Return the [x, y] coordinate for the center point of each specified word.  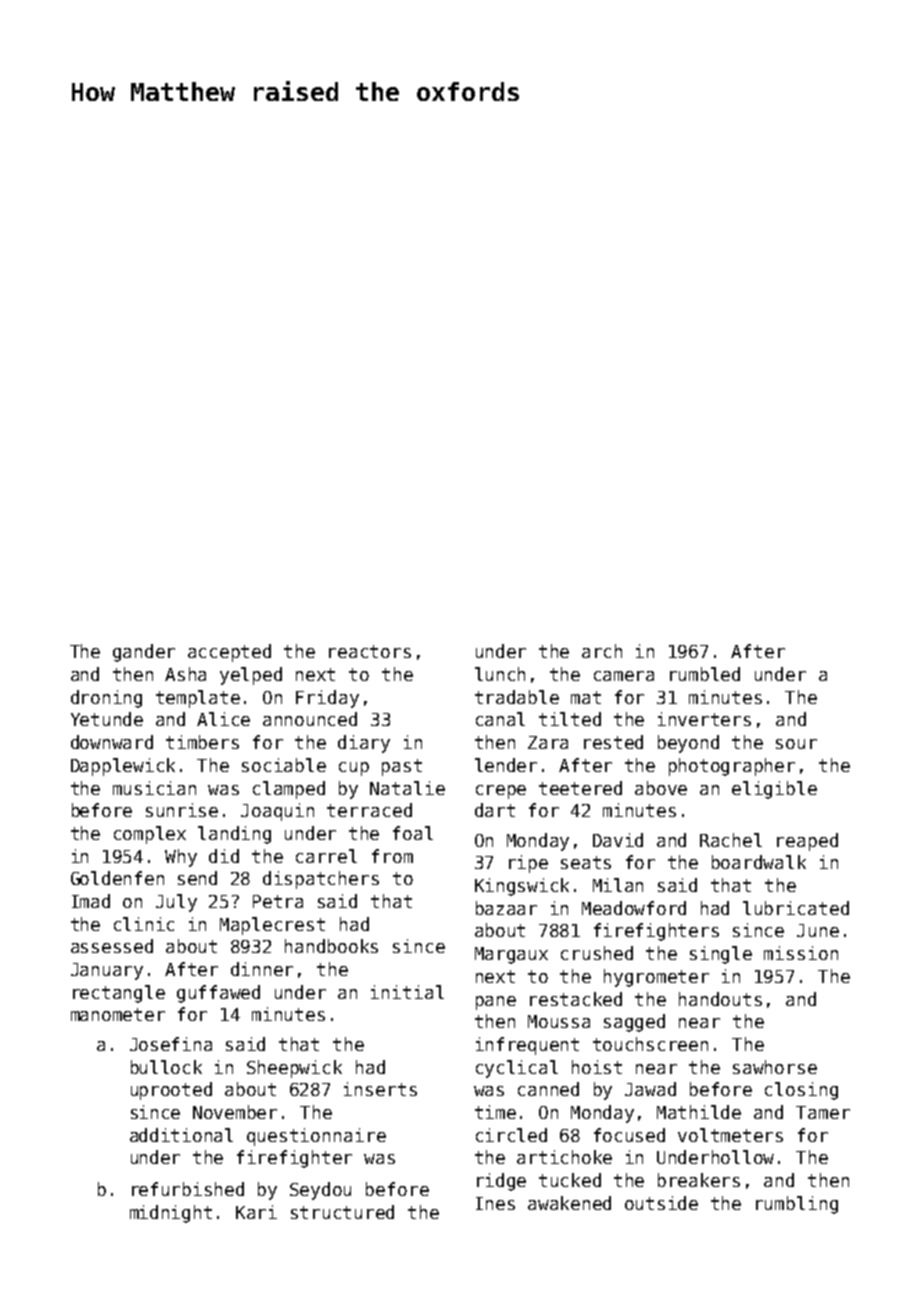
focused [629, 1135]
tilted [570, 719]
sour [796, 744]
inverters [704, 719]
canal [500, 719]
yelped [251, 676]
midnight [171, 1214]
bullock [166, 1067]
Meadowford [634, 908]
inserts [380, 1089]
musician [154, 788]
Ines [495, 1203]
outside [661, 1203]
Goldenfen [117, 878]
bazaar [506, 908]
